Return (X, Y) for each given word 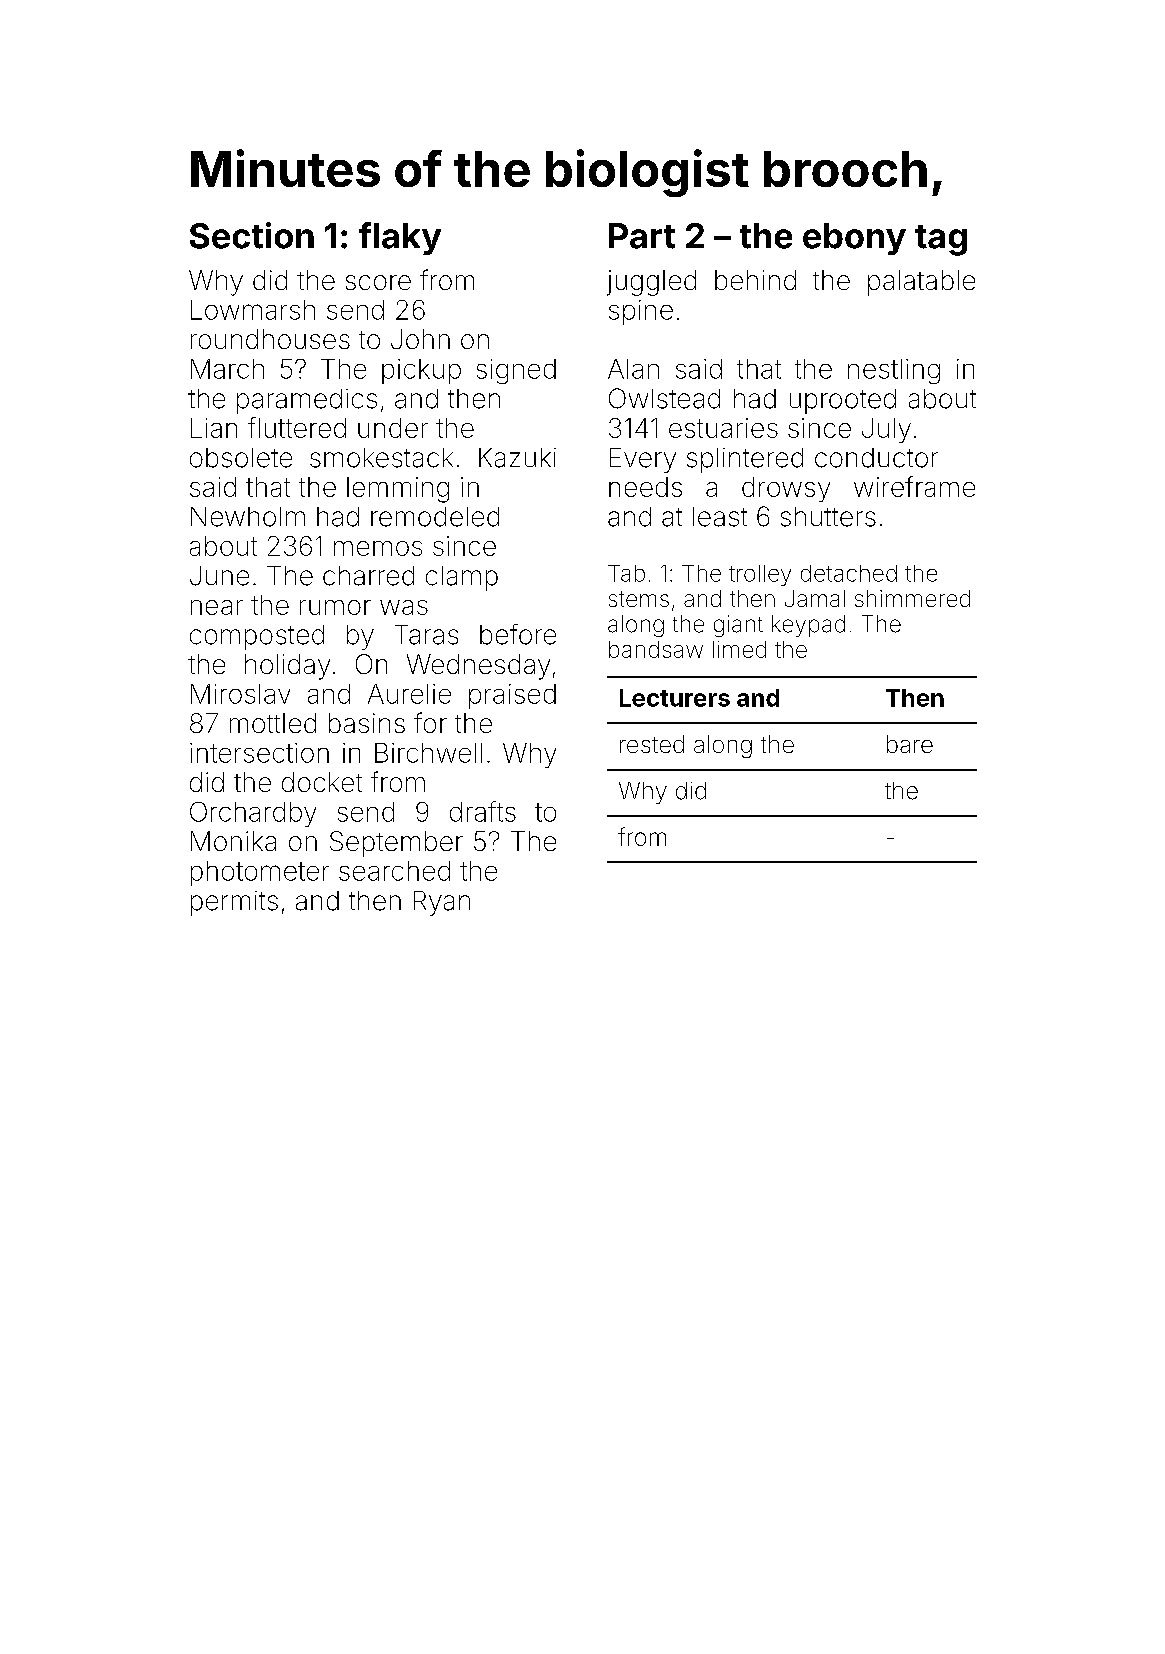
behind (755, 280)
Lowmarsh (253, 310)
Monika (233, 841)
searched (394, 871)
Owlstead (664, 398)
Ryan (442, 903)
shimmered (912, 598)
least (720, 517)
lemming (398, 490)
